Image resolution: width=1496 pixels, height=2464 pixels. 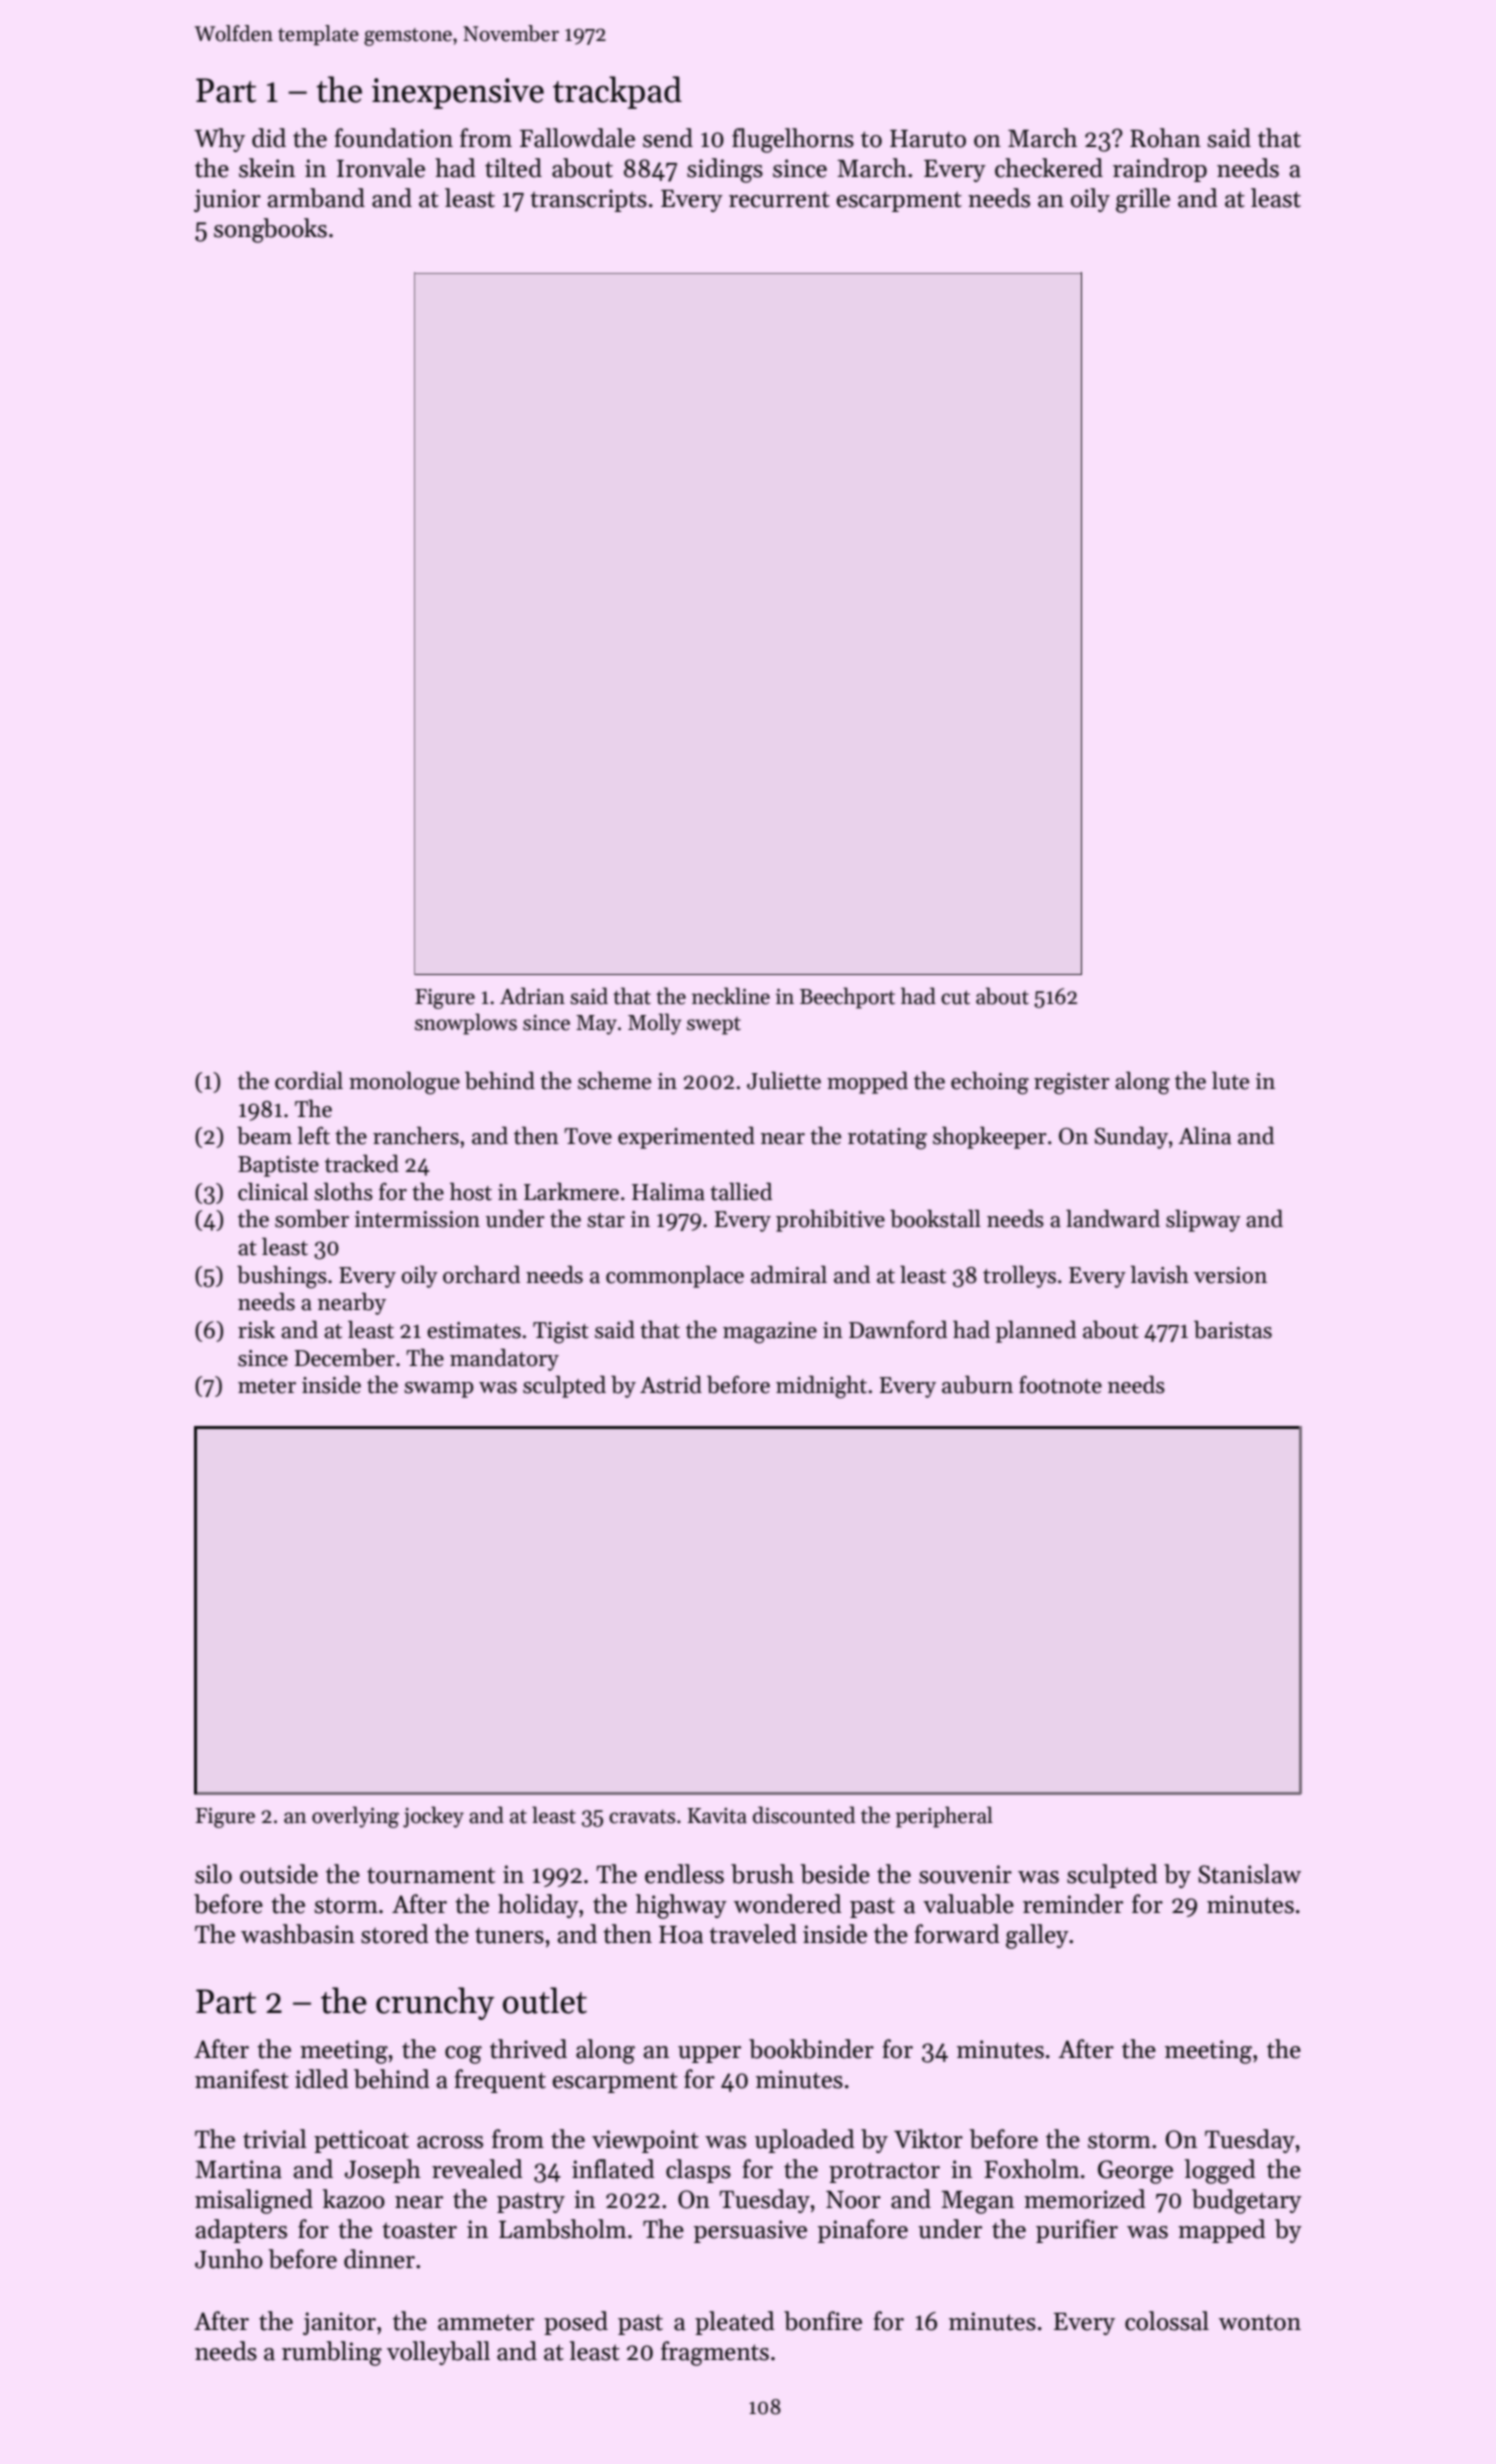 I want to click on George, so click(x=1135, y=2172).
